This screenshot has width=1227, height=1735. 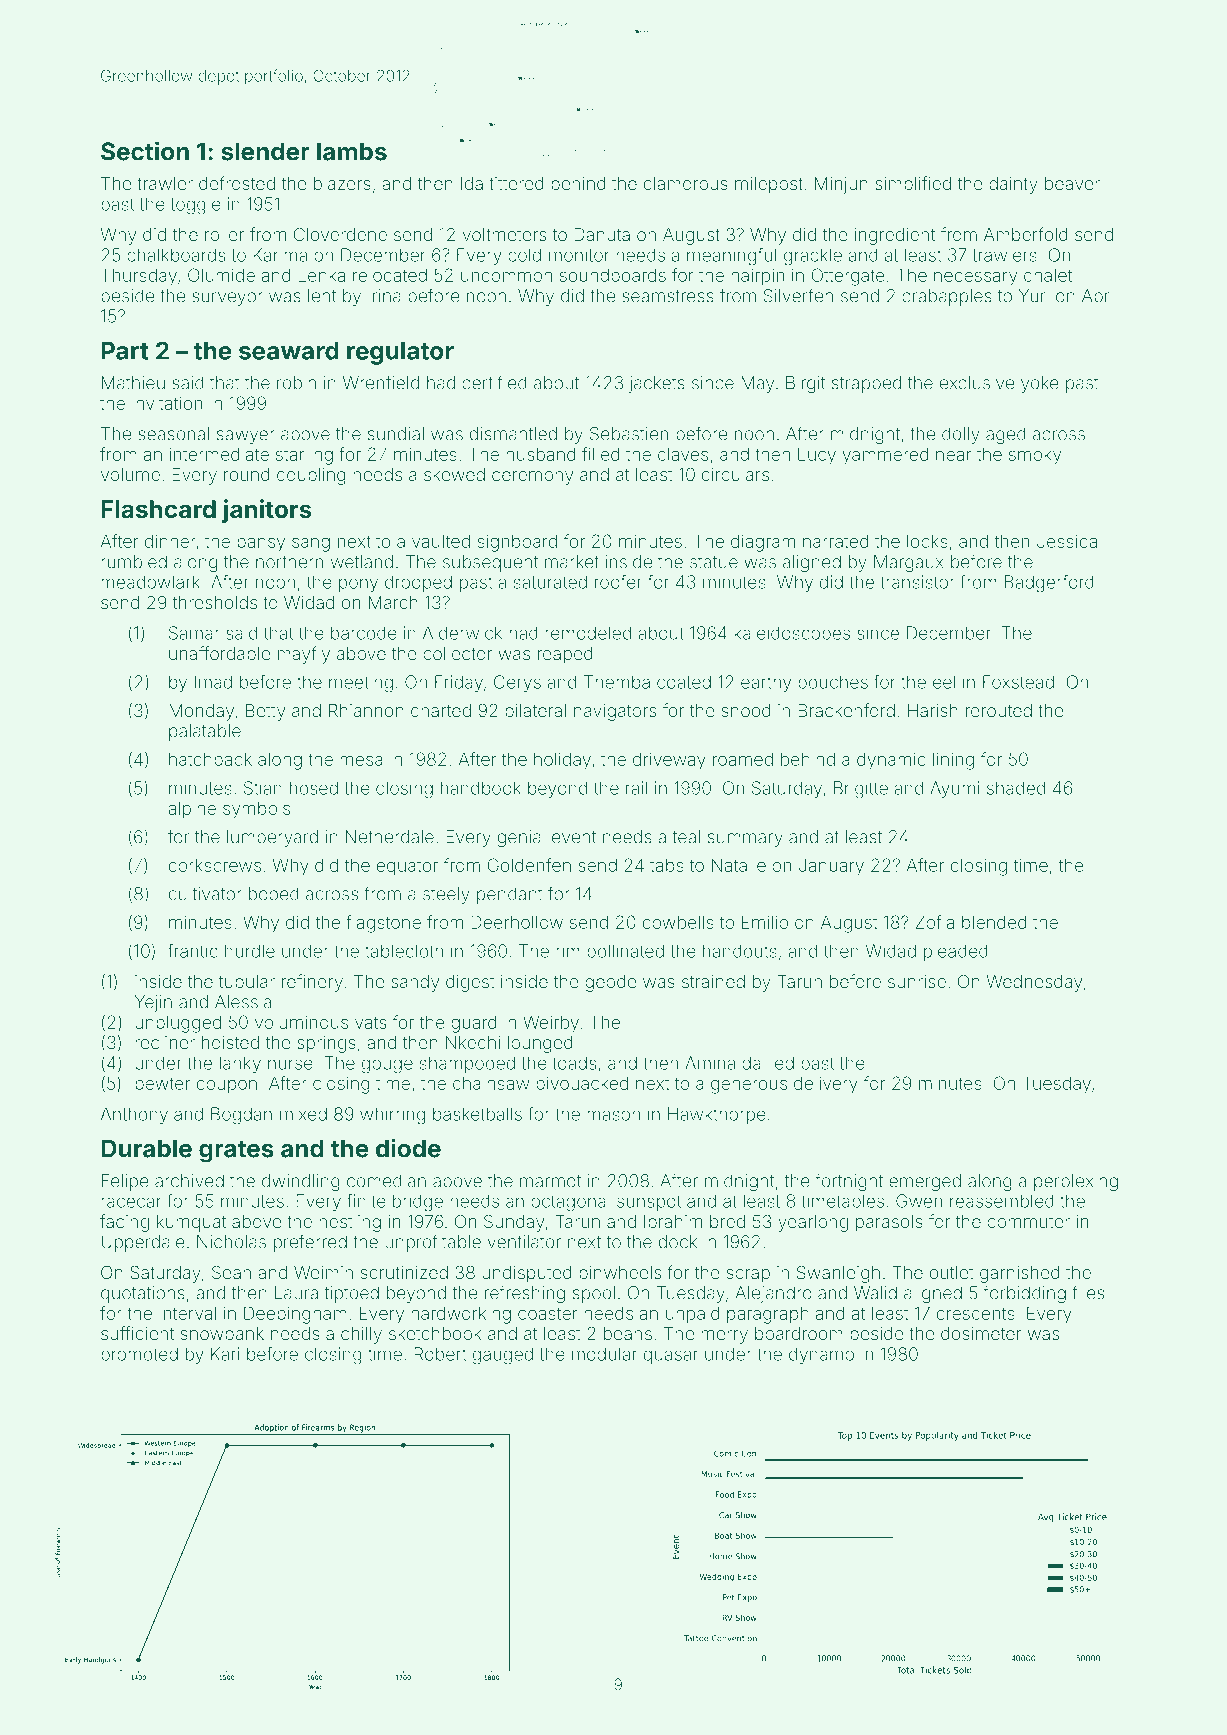 What do you see at coordinates (352, 151) in the screenshot?
I see `lambs` at bounding box center [352, 151].
